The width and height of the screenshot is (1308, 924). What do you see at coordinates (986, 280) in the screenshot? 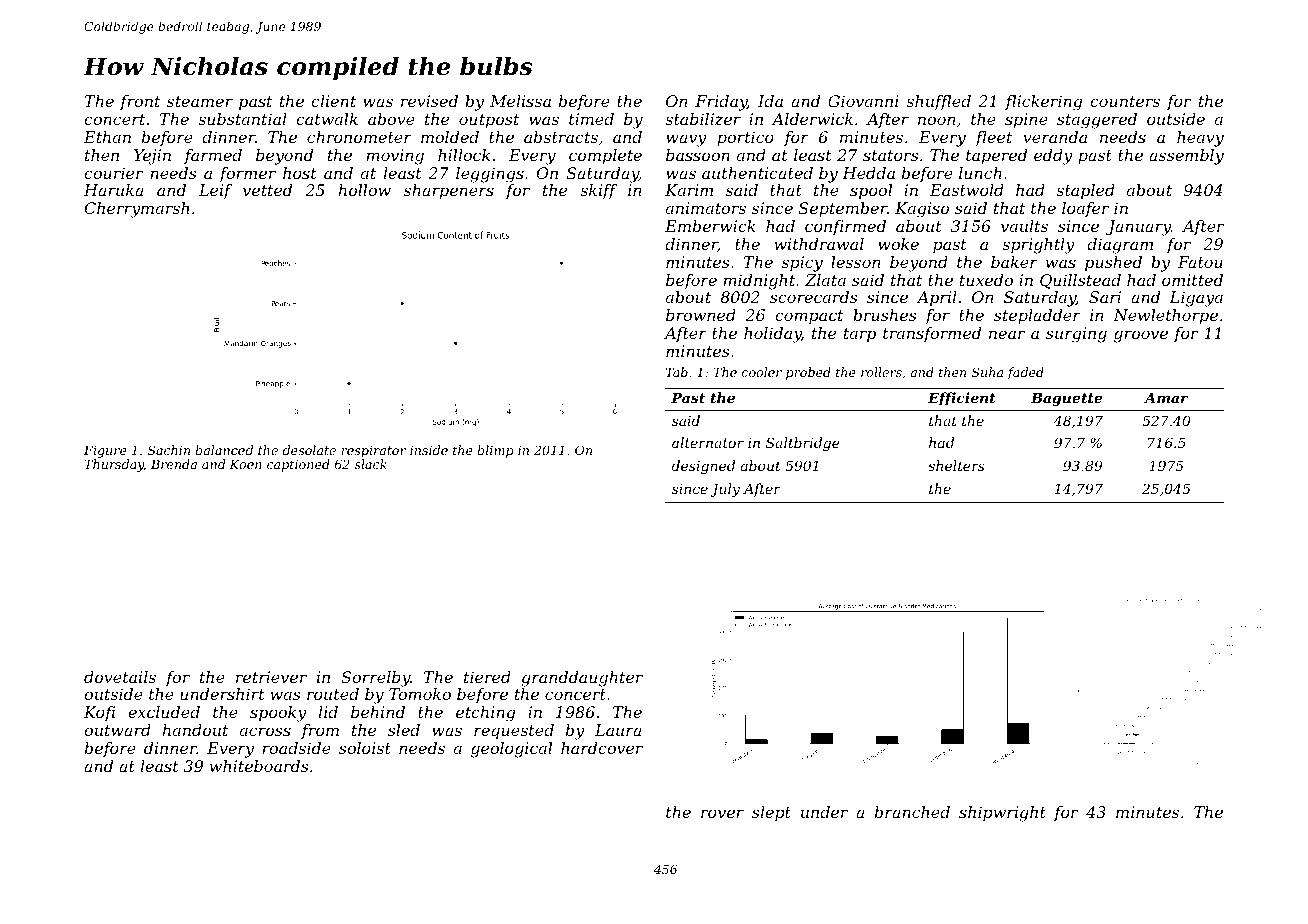
I see `tuxedo` at bounding box center [986, 280].
